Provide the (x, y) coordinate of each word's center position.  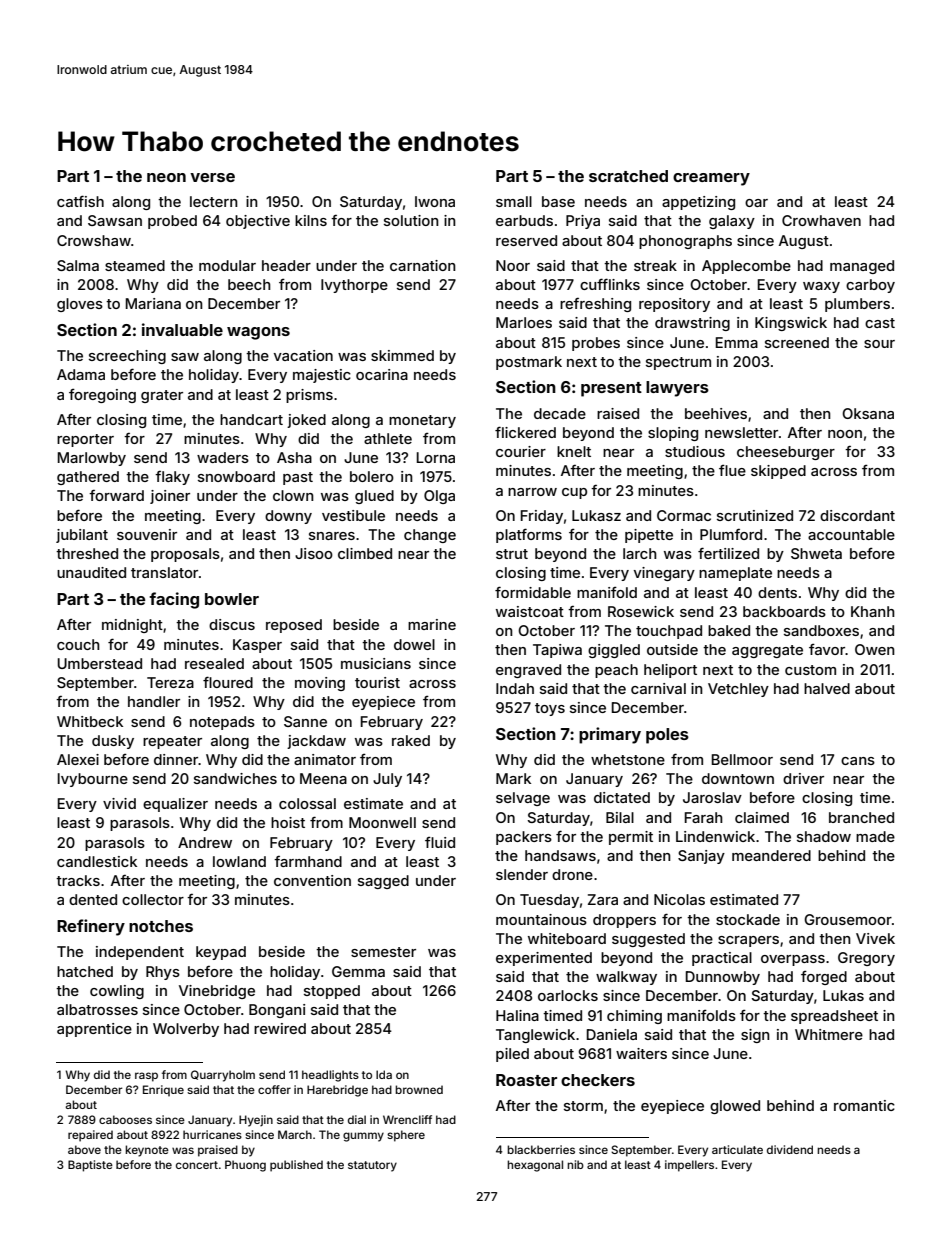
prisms (309, 396)
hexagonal (535, 1166)
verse (212, 177)
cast (880, 323)
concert (197, 1165)
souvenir (147, 534)
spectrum (678, 363)
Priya (583, 222)
